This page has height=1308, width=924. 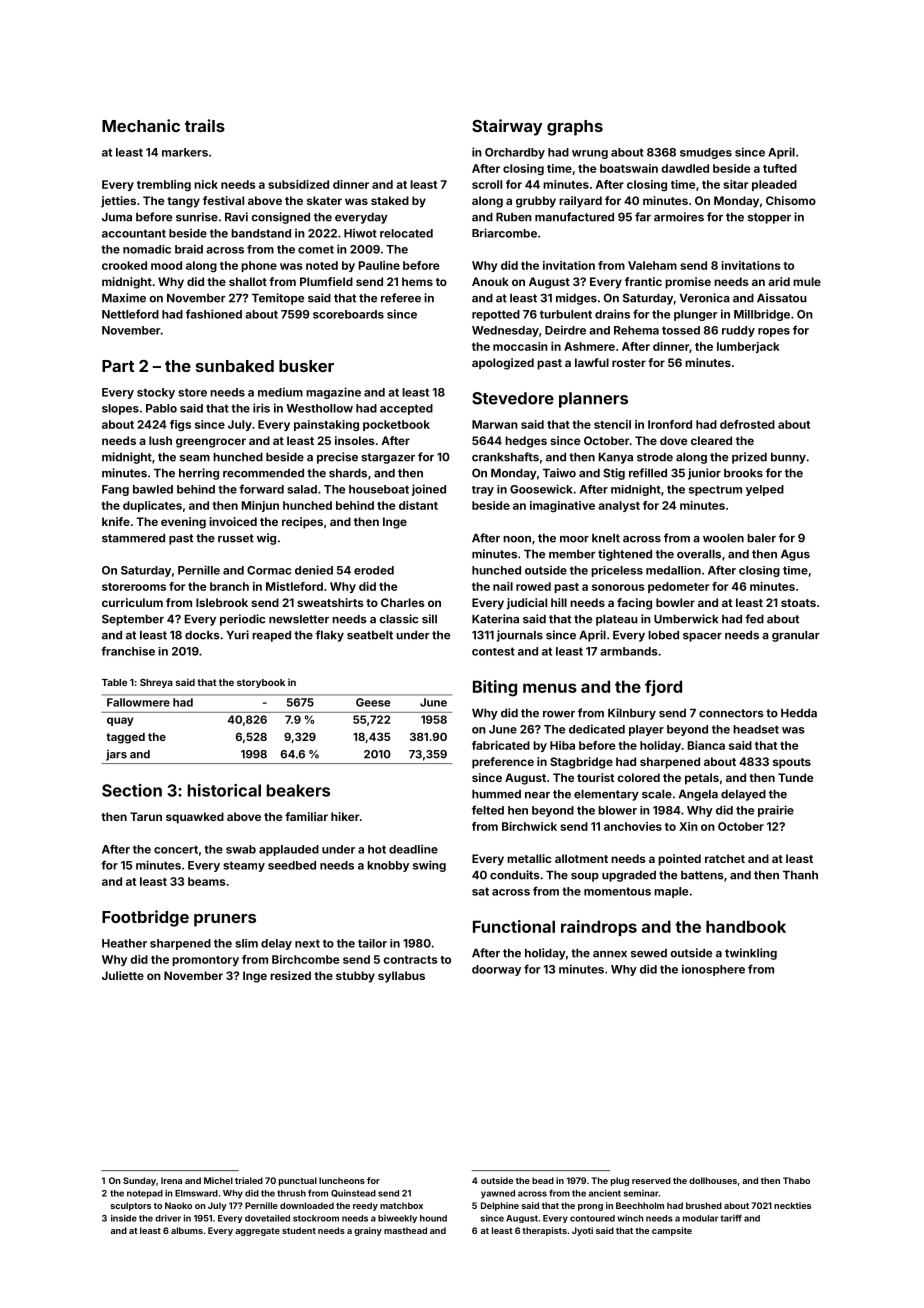 What do you see at coordinates (388, 866) in the page?
I see `knobby` at bounding box center [388, 866].
